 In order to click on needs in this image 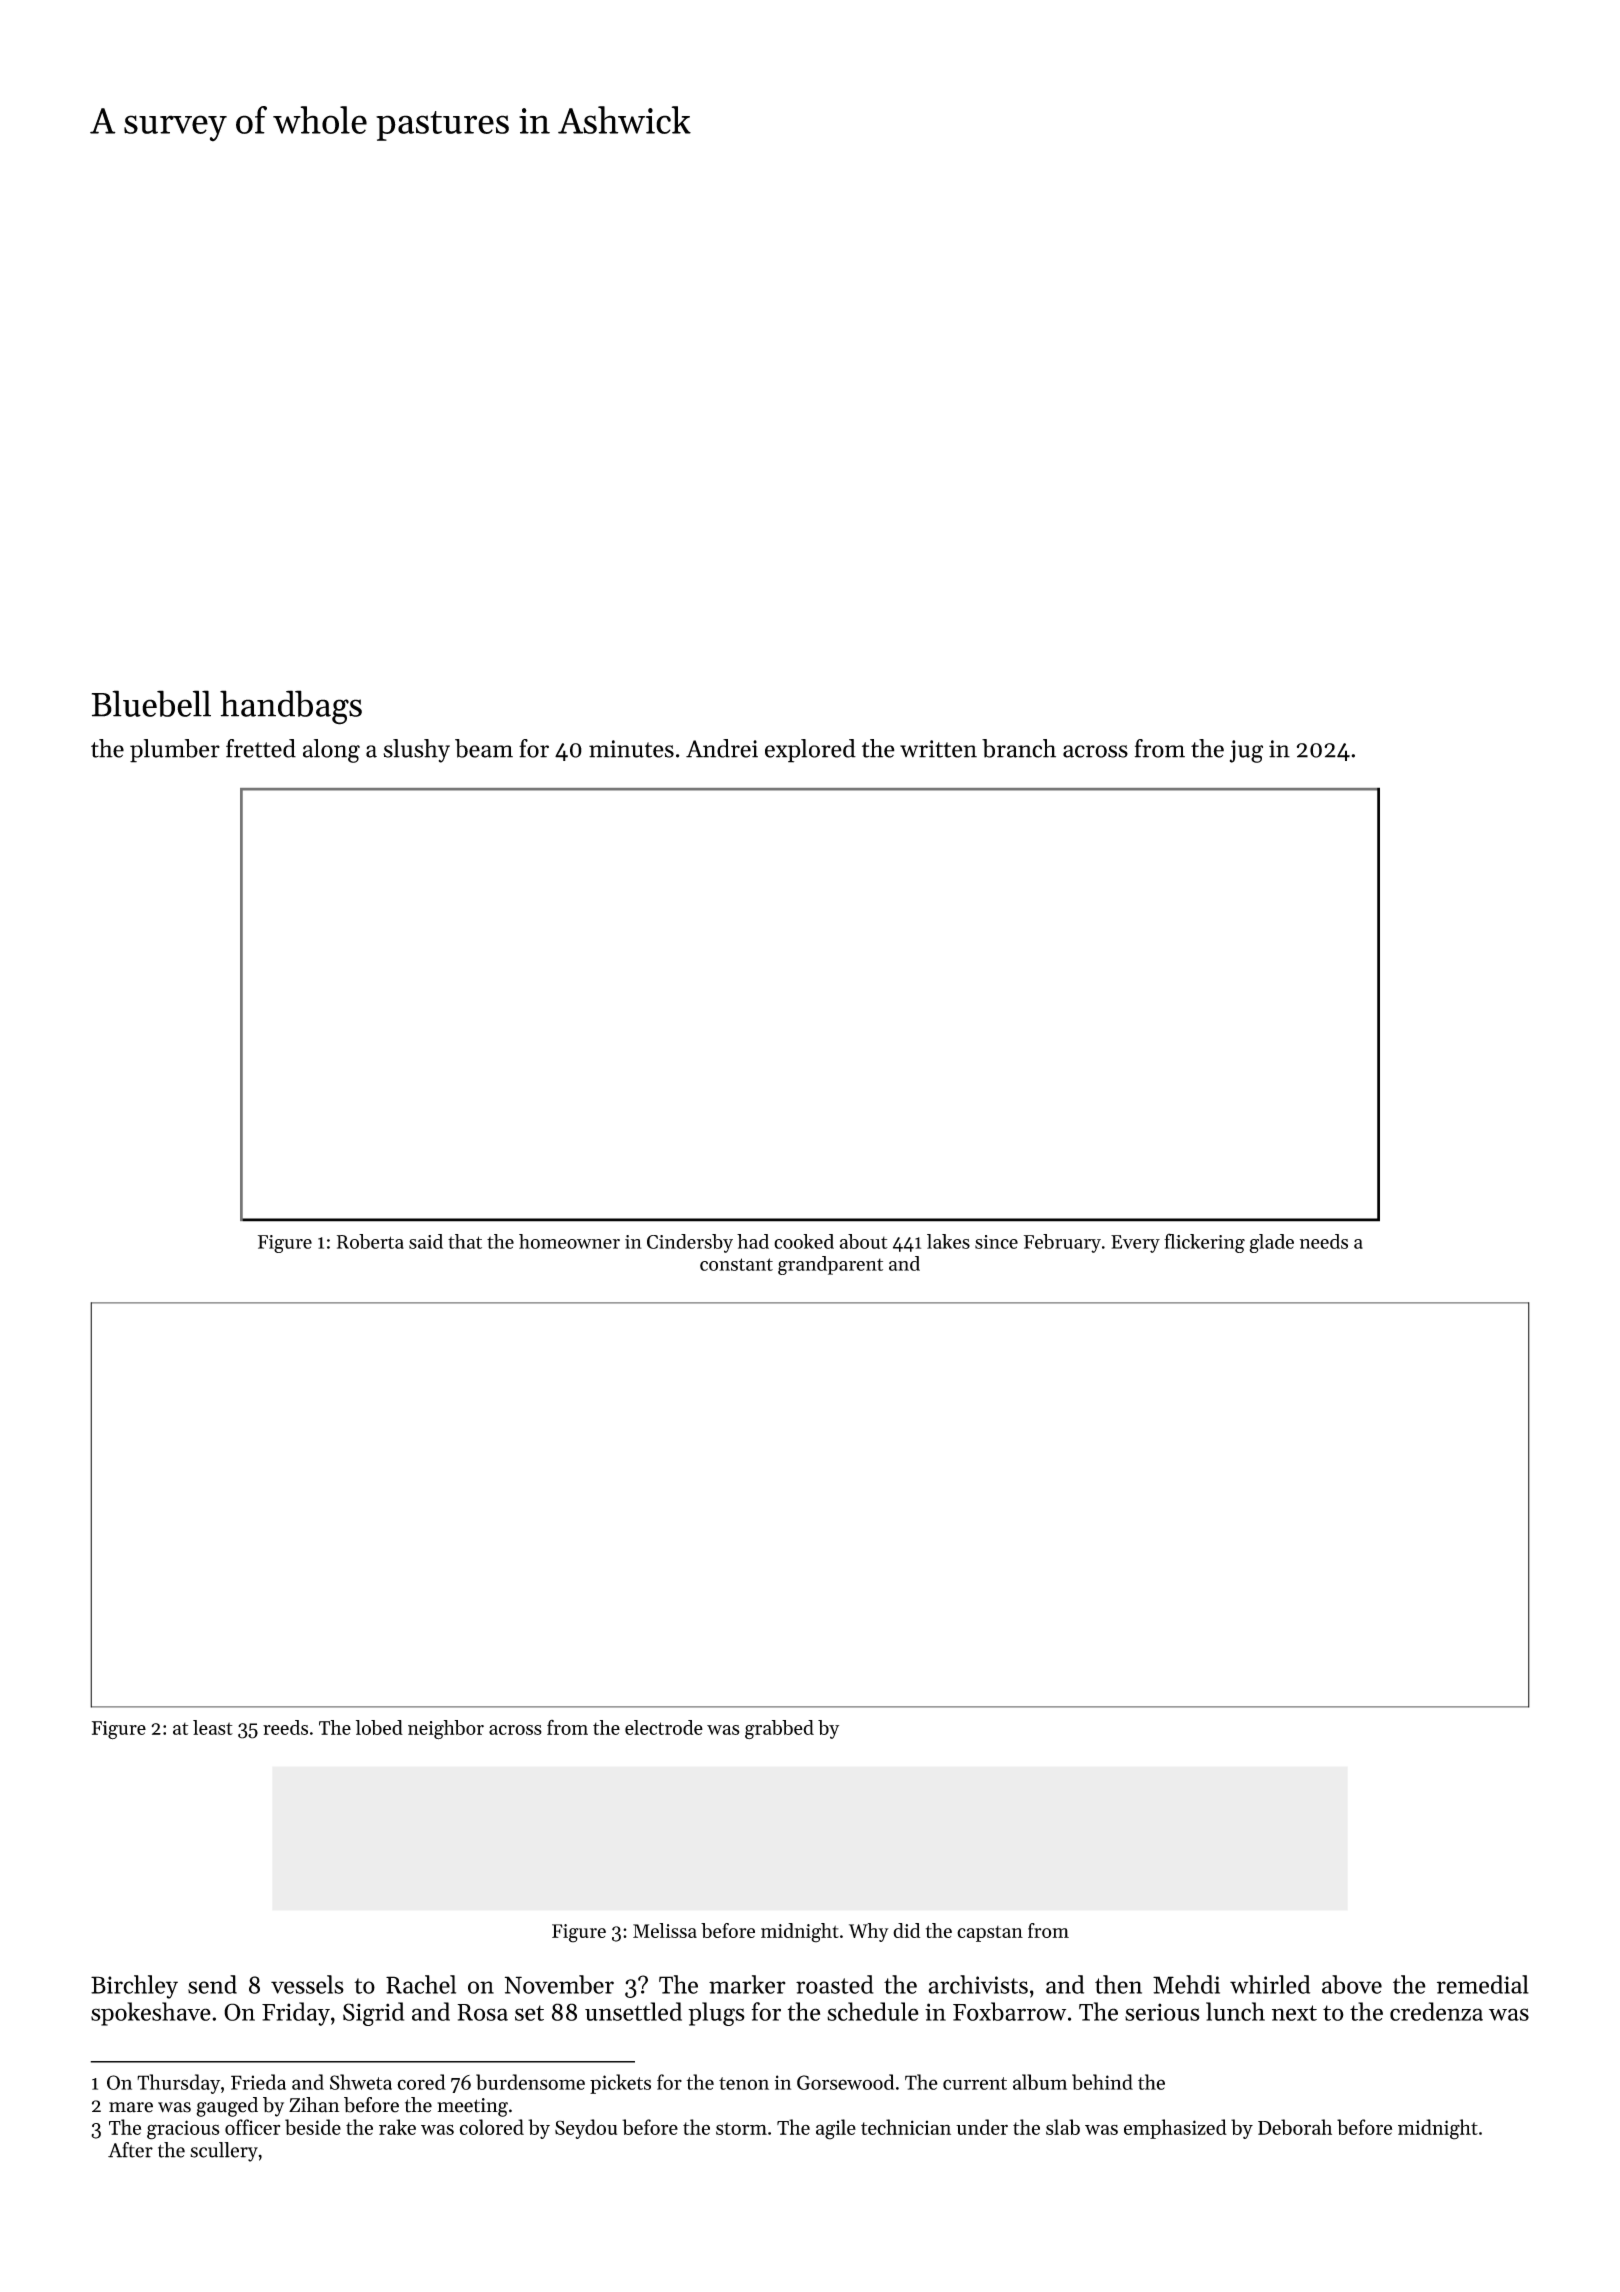, I will do `click(1324, 1241)`.
